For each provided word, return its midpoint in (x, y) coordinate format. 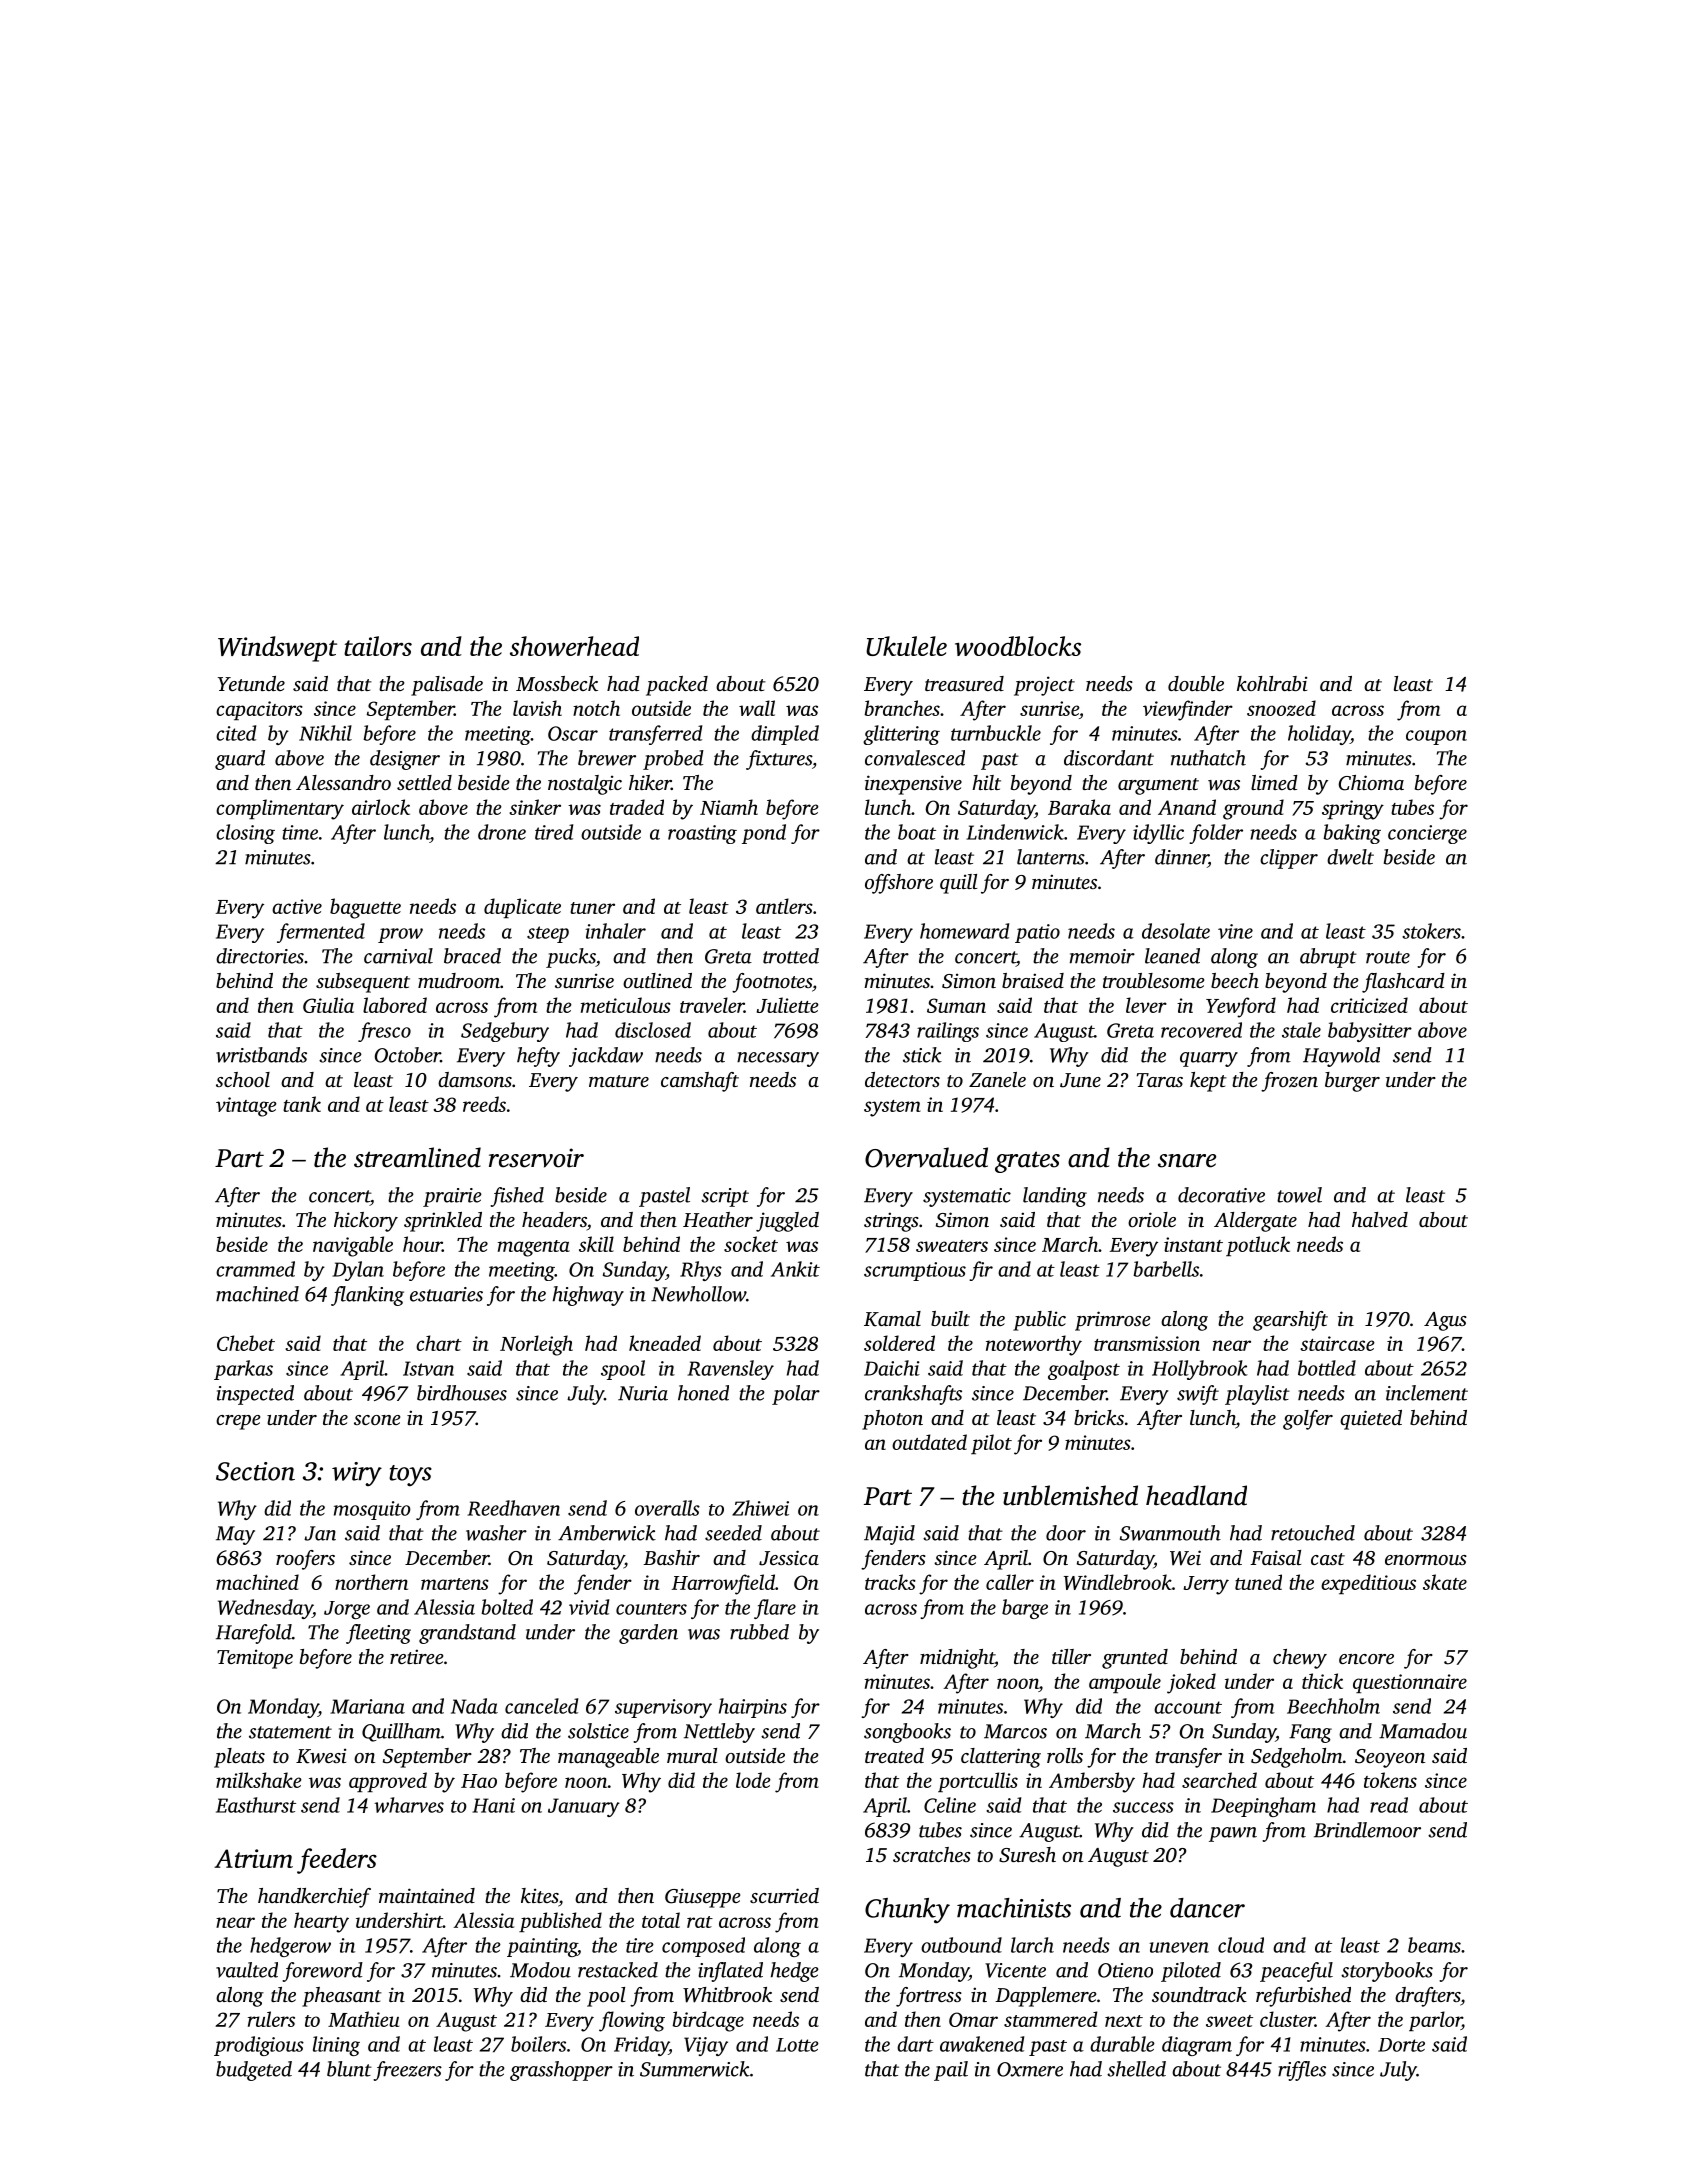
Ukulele (906, 646)
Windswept (277, 649)
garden (648, 1634)
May (235, 1535)
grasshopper (561, 2071)
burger (1352, 1082)
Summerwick (695, 2069)
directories (260, 956)
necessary (778, 1059)
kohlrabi (1272, 683)
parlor (1435, 2021)
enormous (1426, 1560)
